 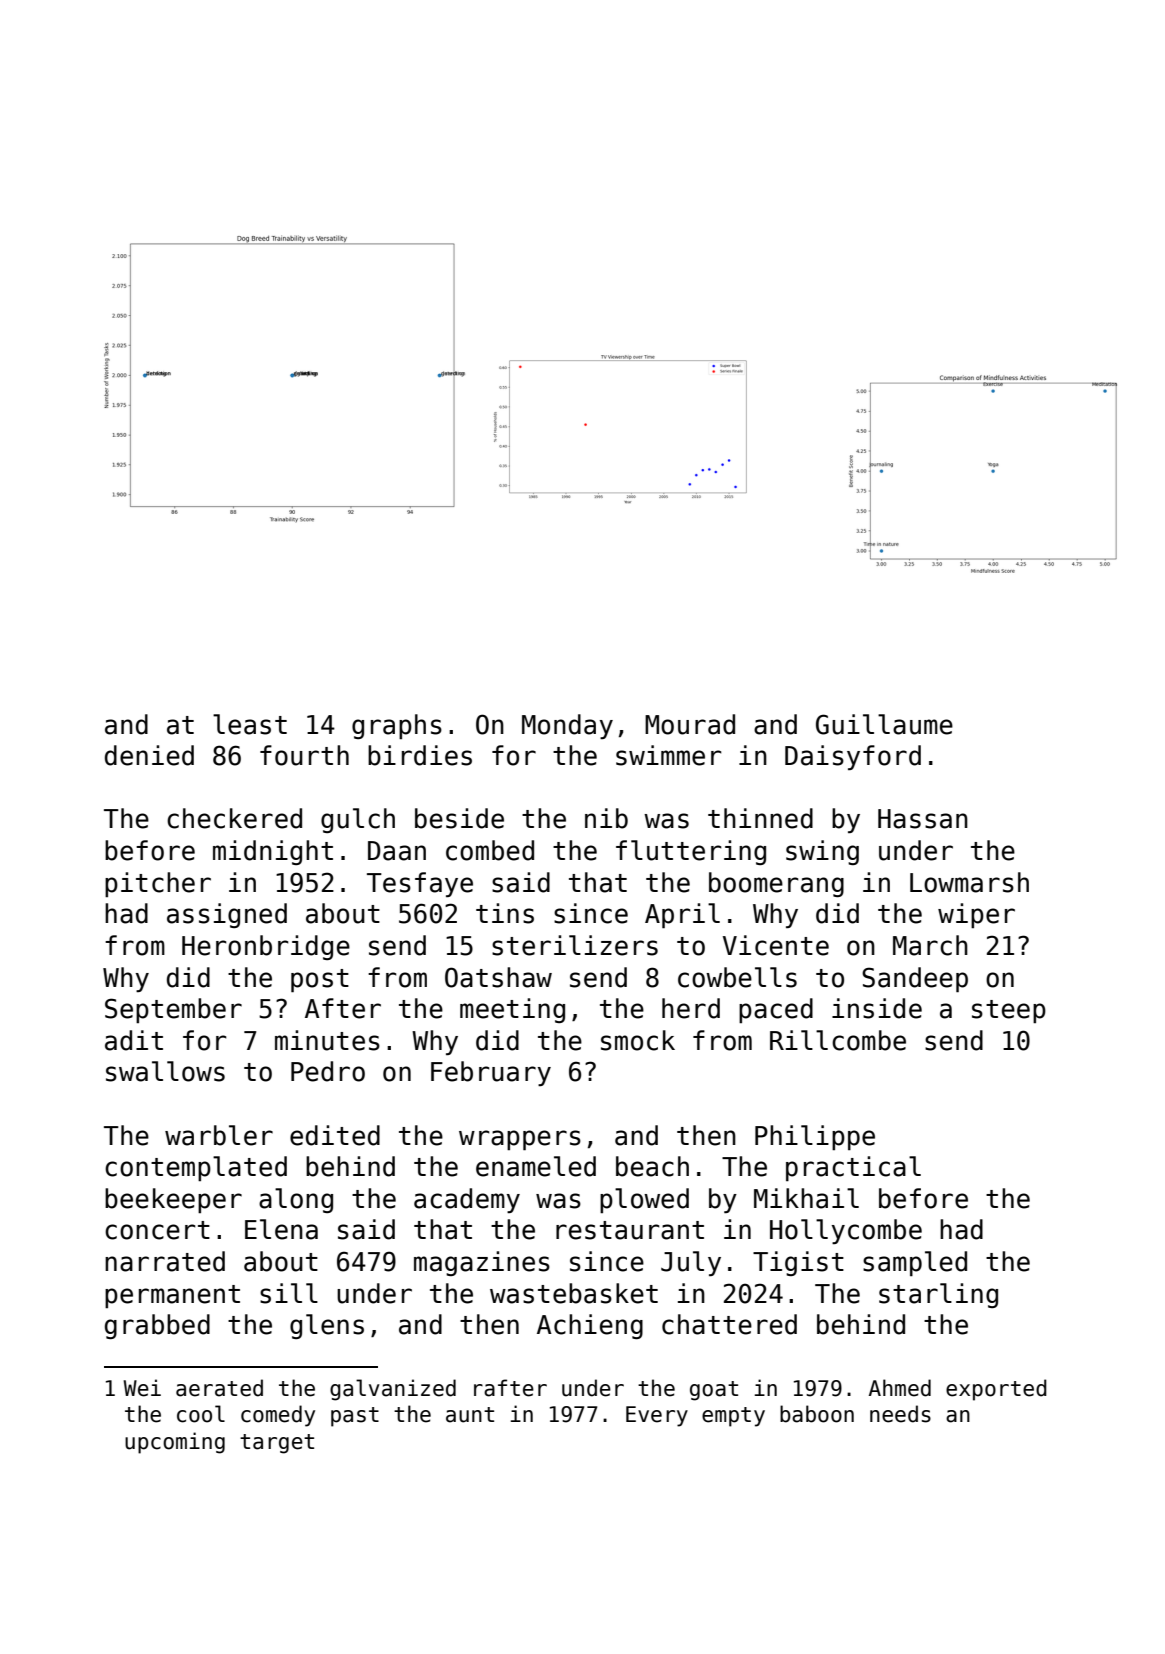 What do you see at coordinates (520, 1140) in the page?
I see `wrappers` at bounding box center [520, 1140].
